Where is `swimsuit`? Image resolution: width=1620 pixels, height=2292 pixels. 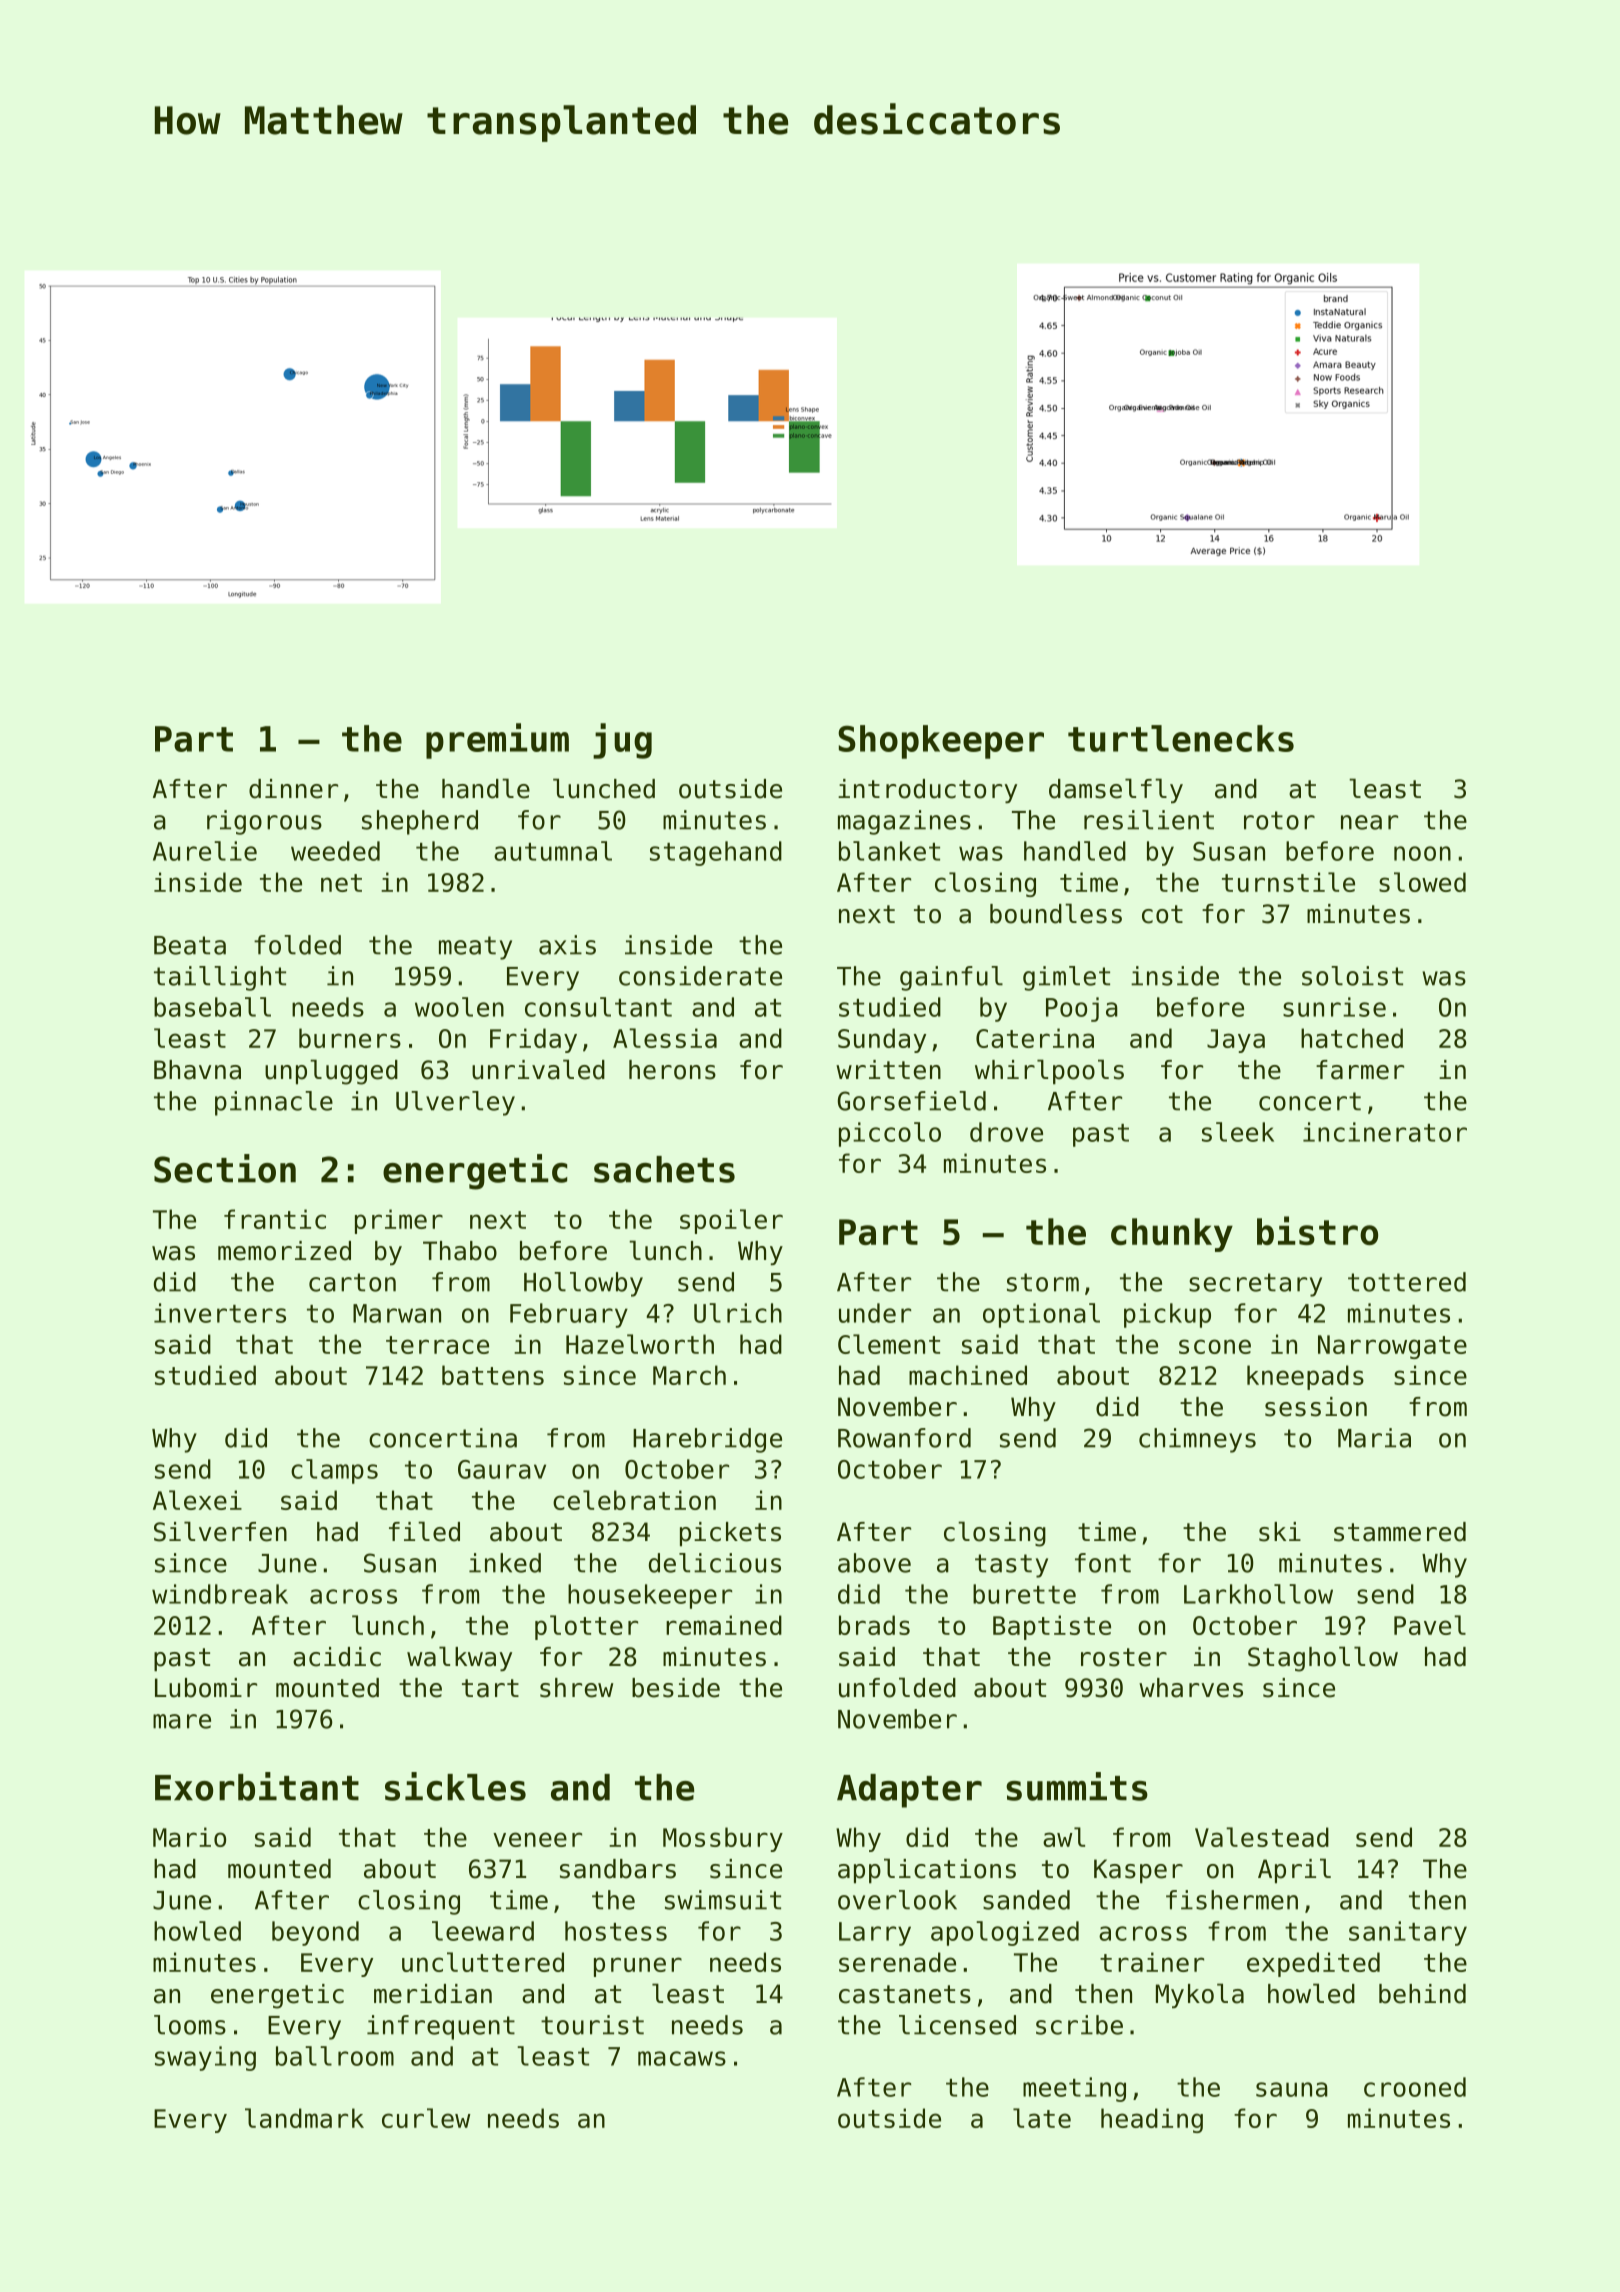 swimsuit is located at coordinates (723, 1900).
